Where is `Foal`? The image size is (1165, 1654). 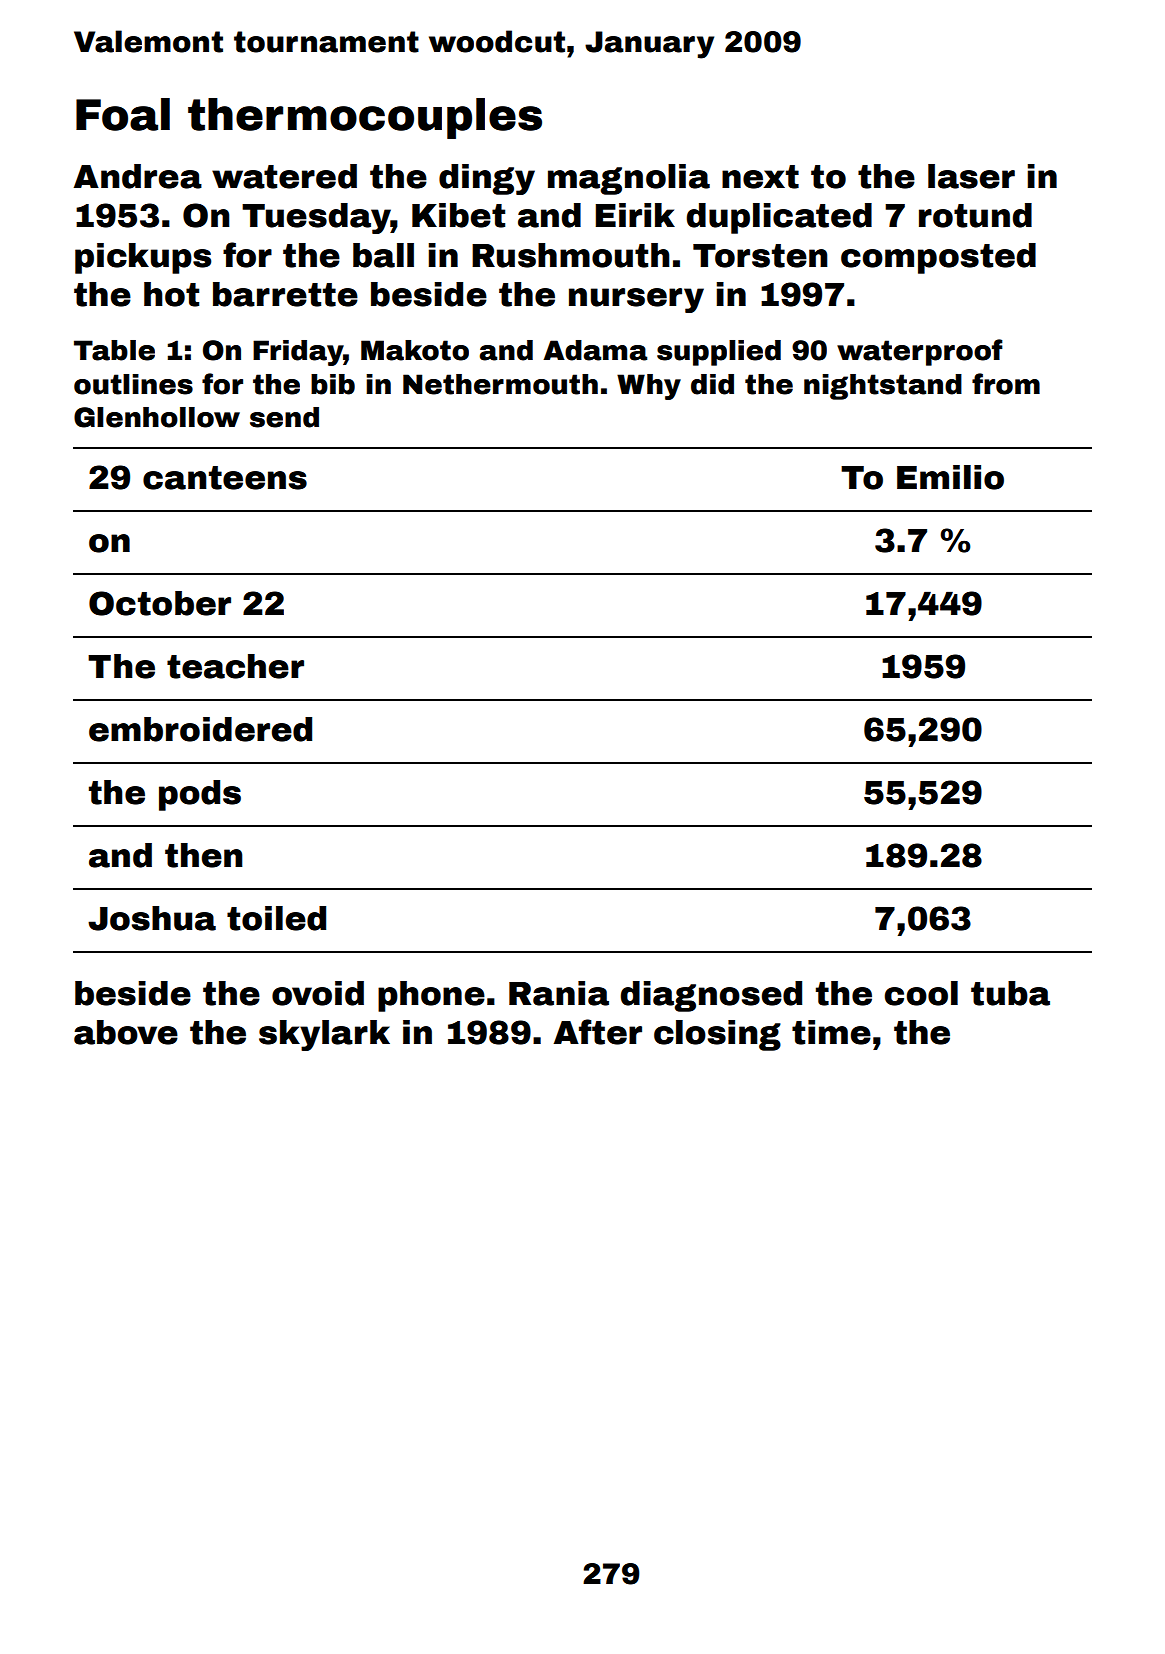
Foal is located at coordinates (123, 114).
